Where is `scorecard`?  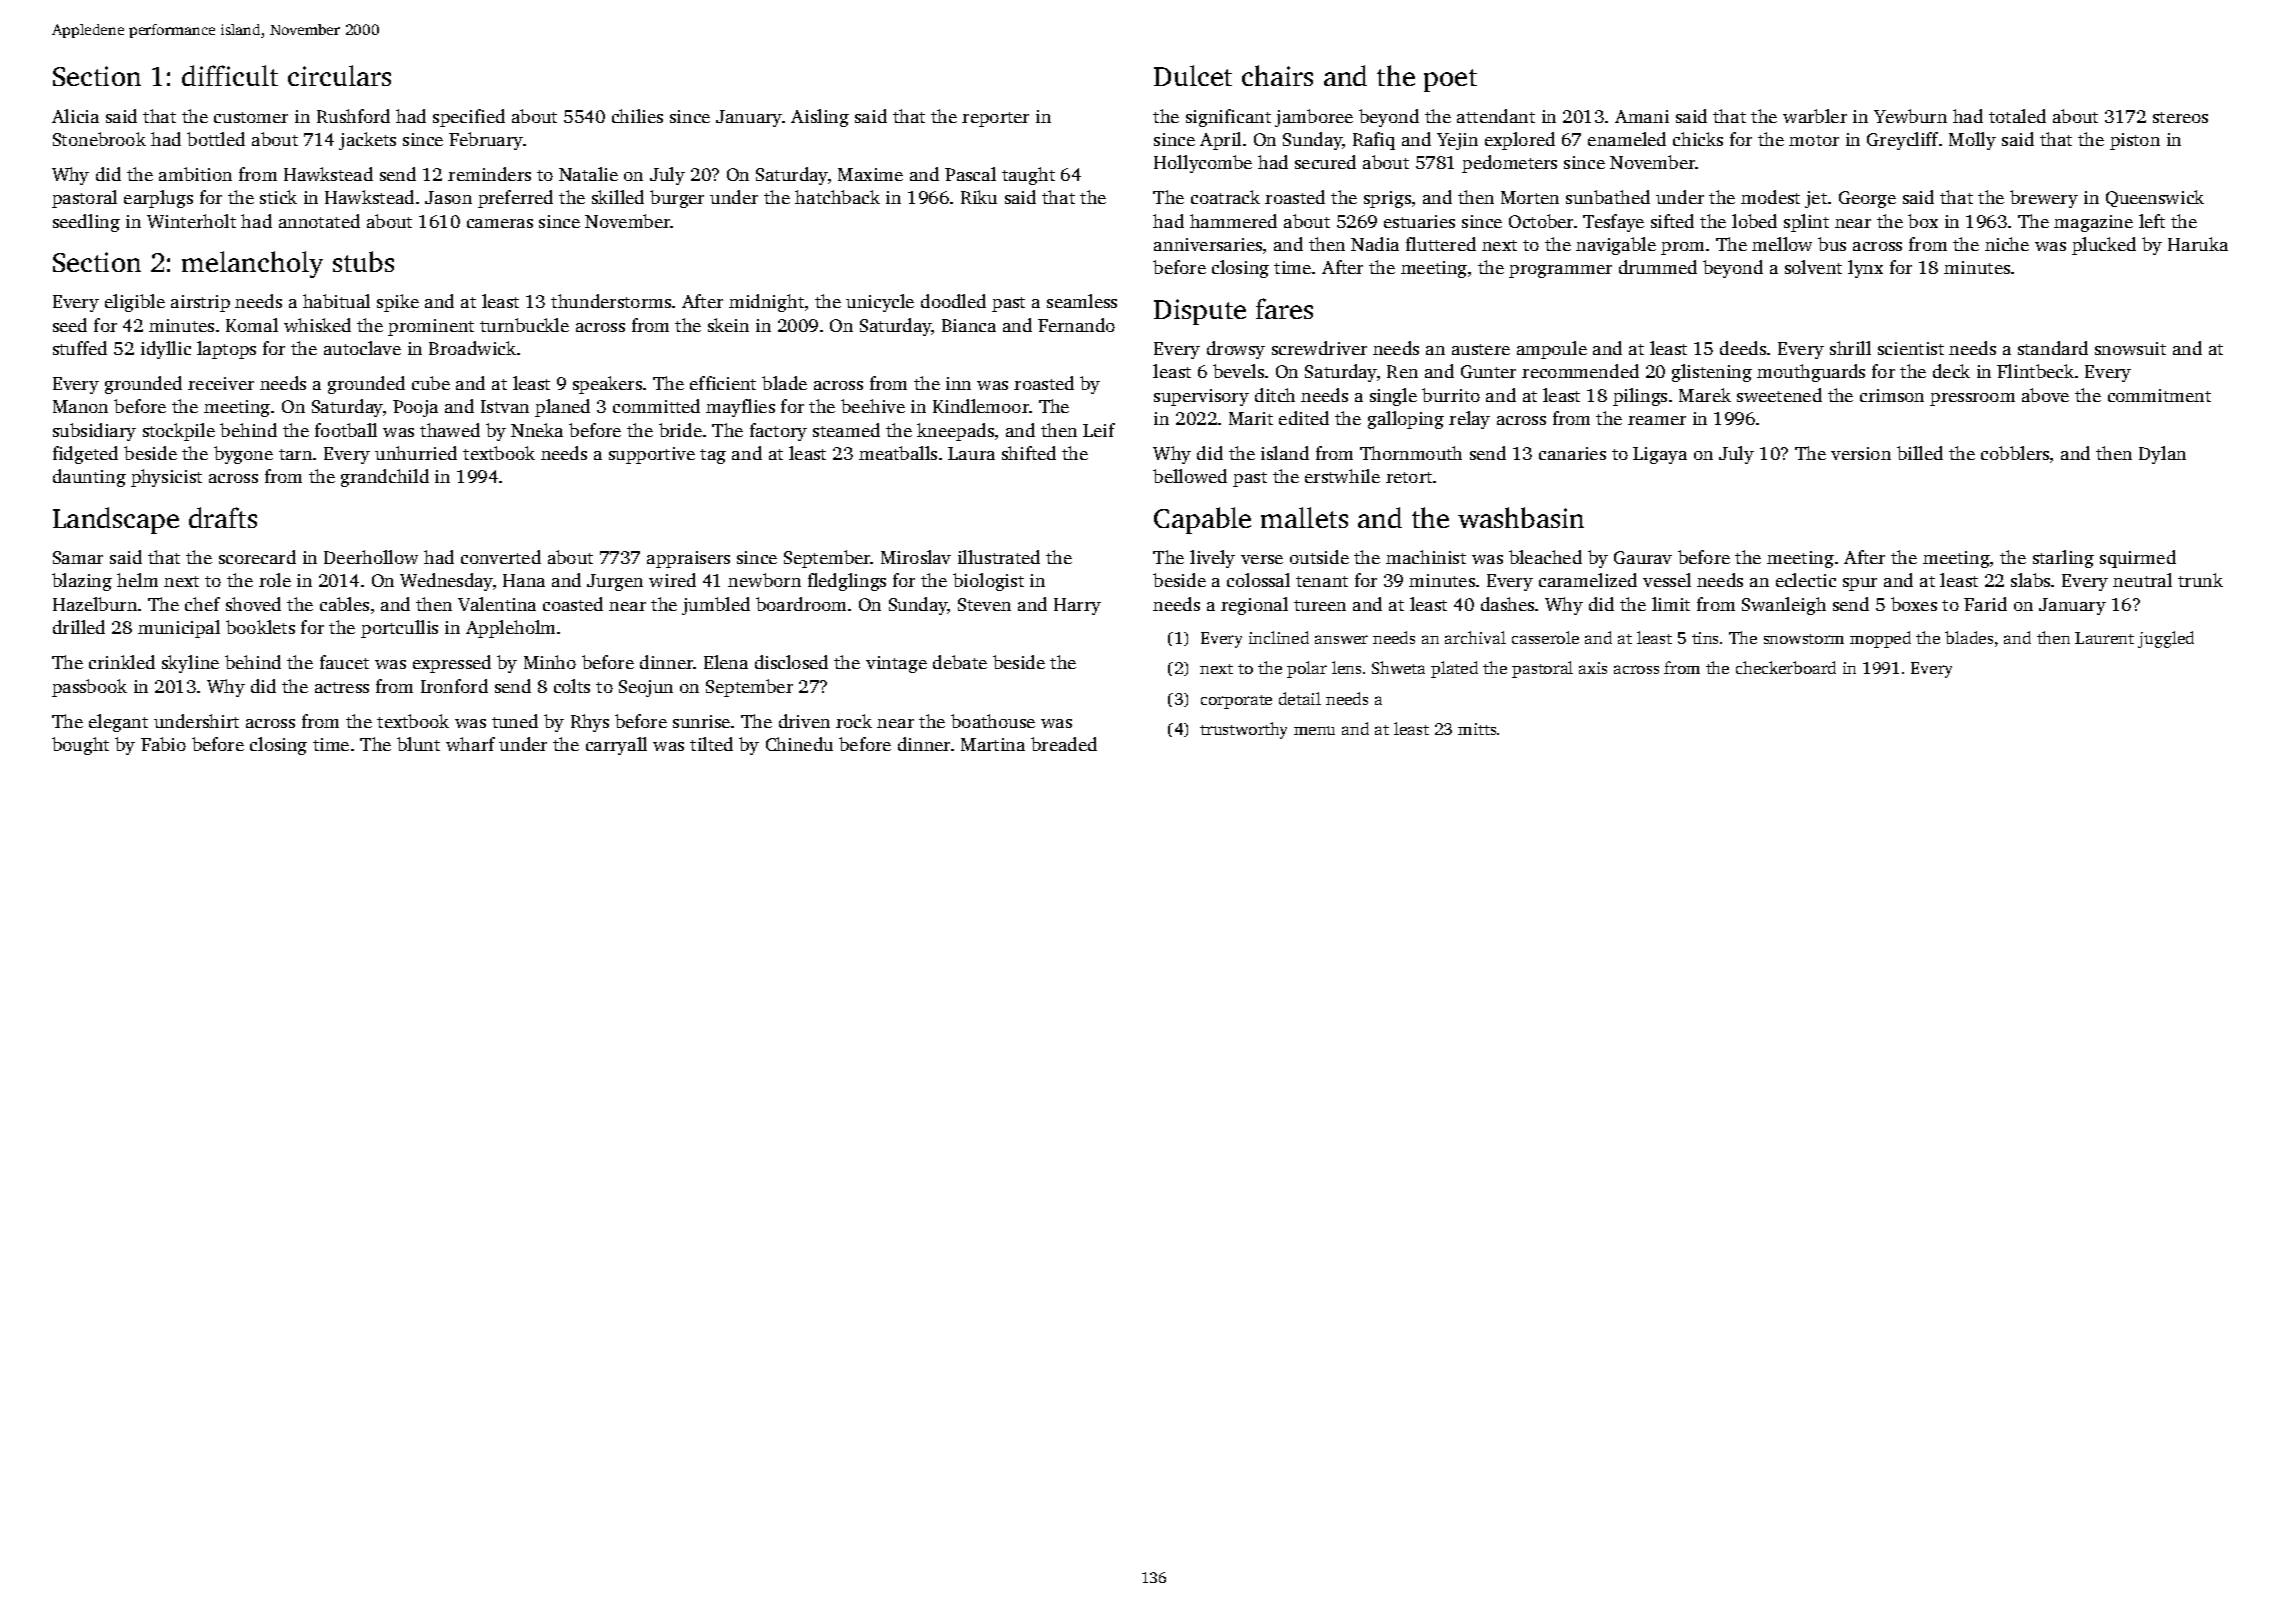
scorecard is located at coordinates (257, 557).
